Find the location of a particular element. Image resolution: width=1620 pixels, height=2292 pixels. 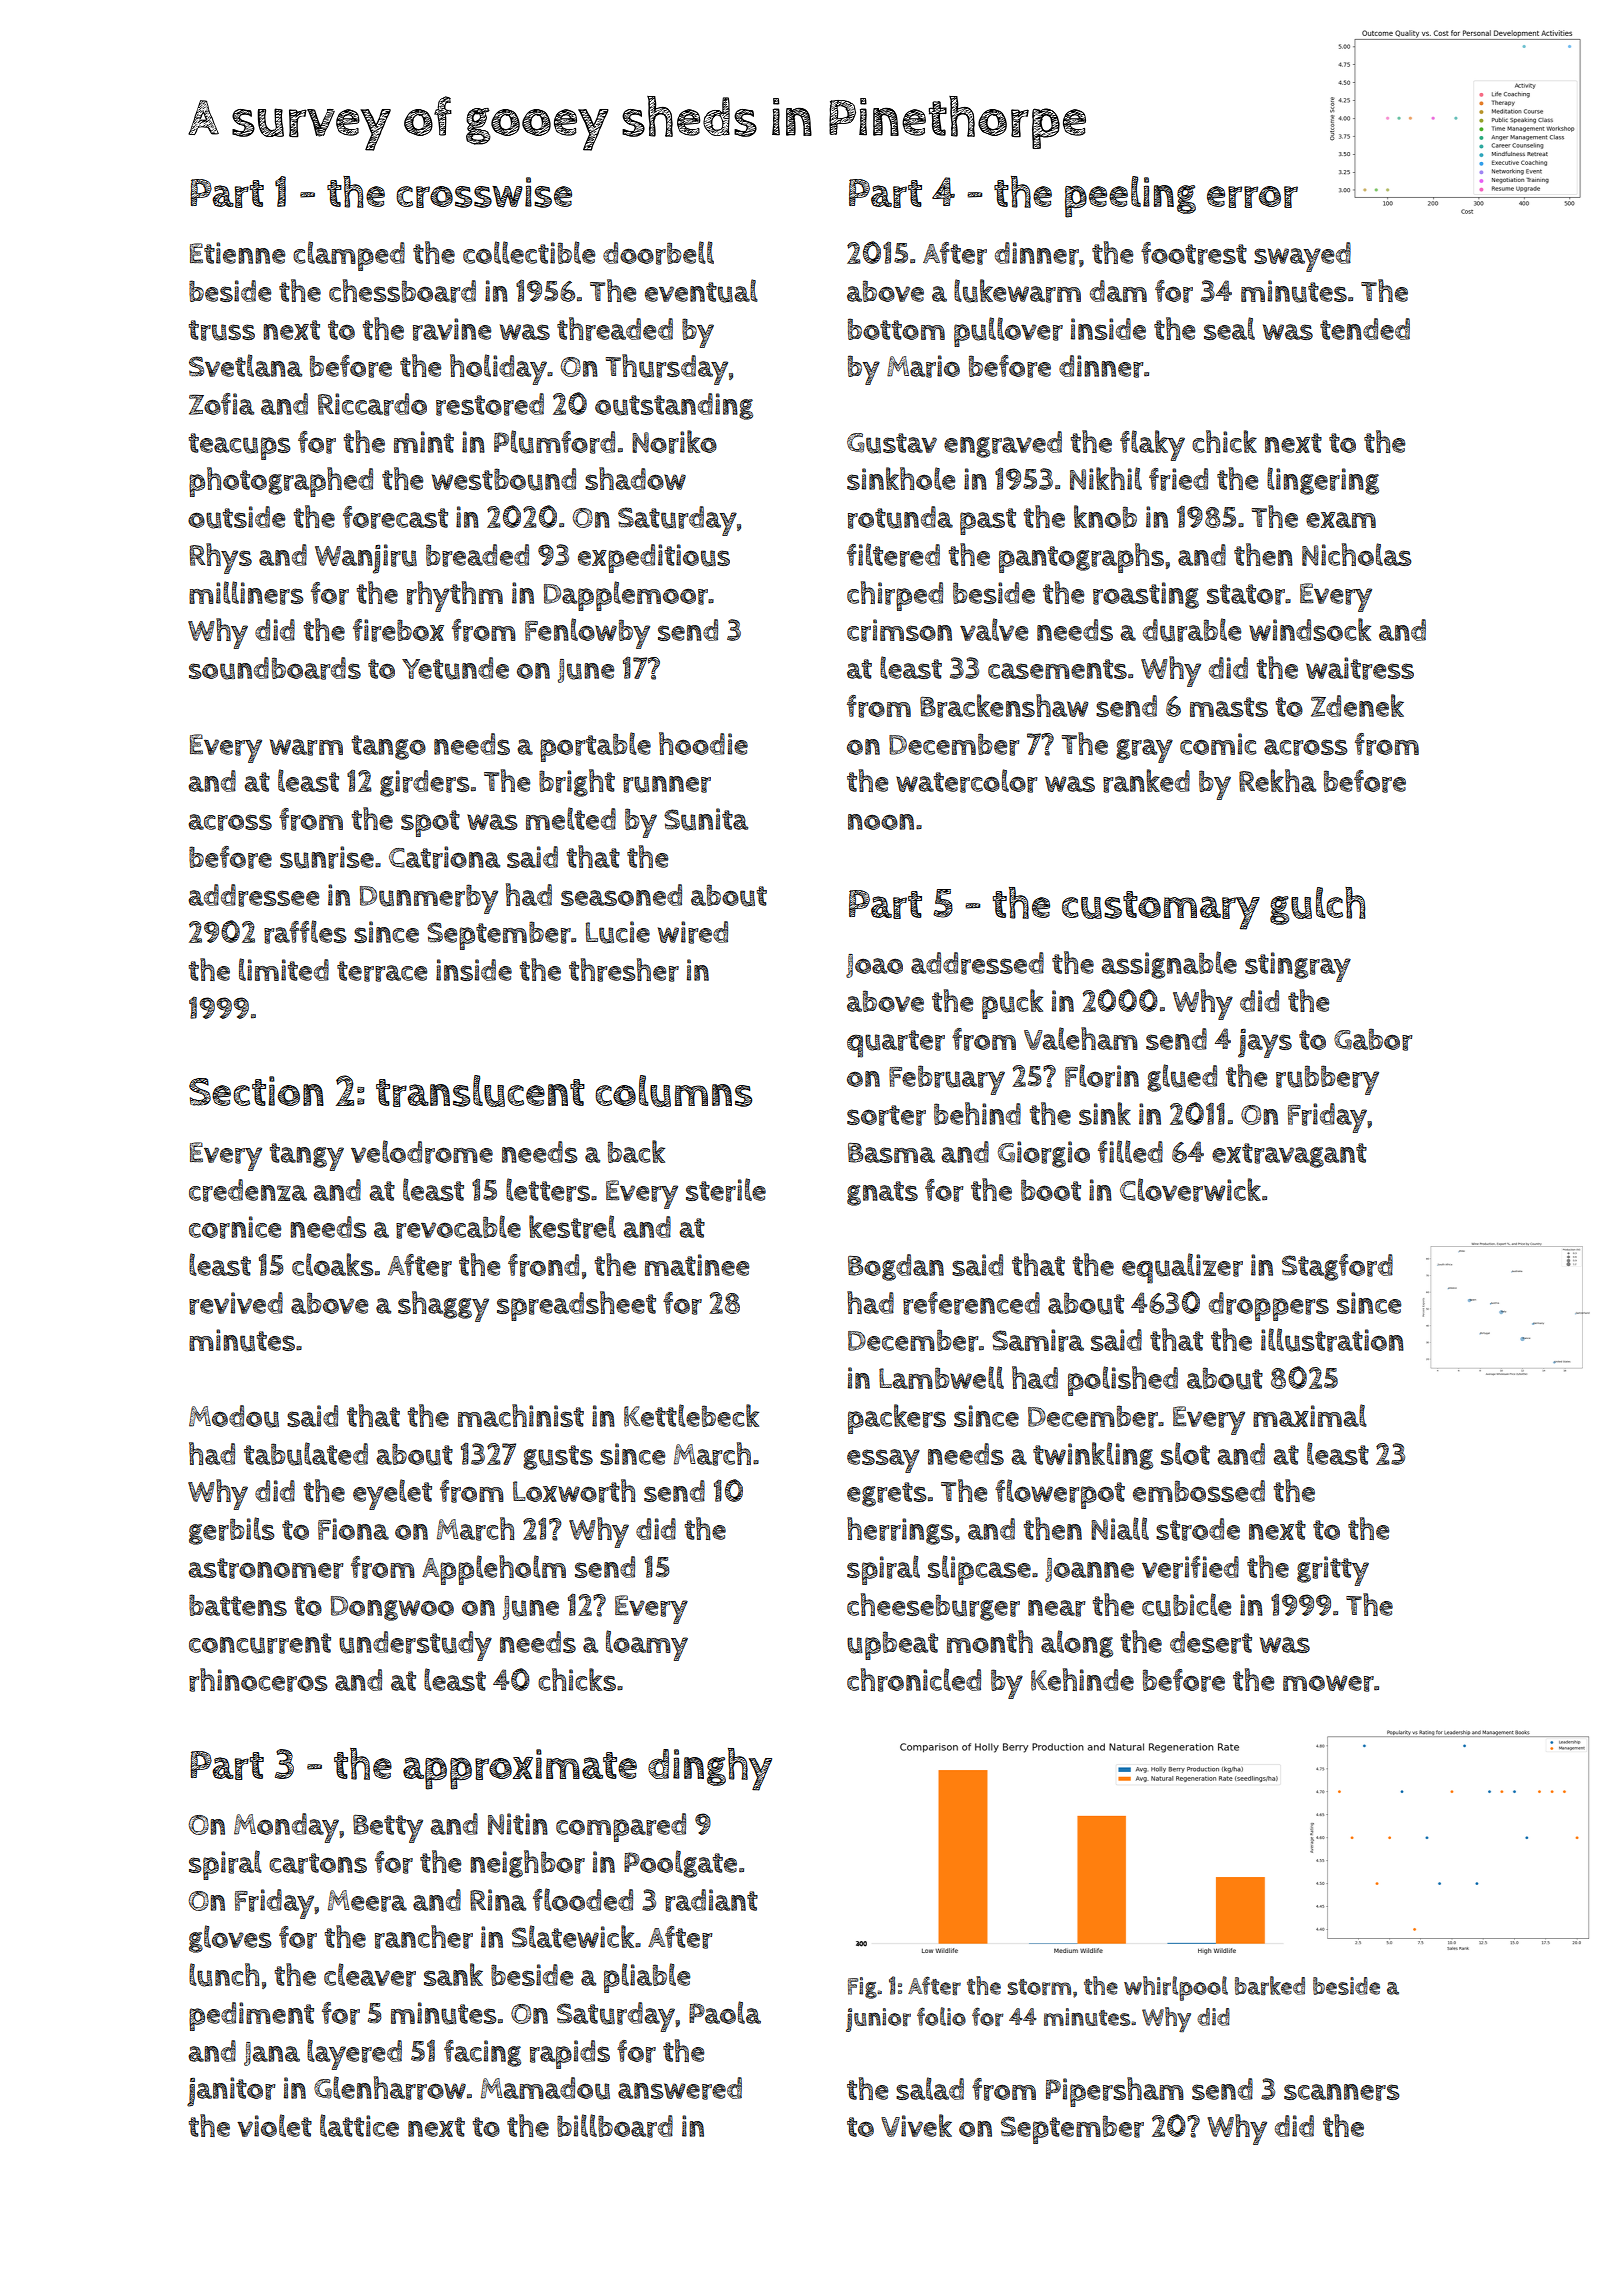

revived is located at coordinates (236, 1303).
